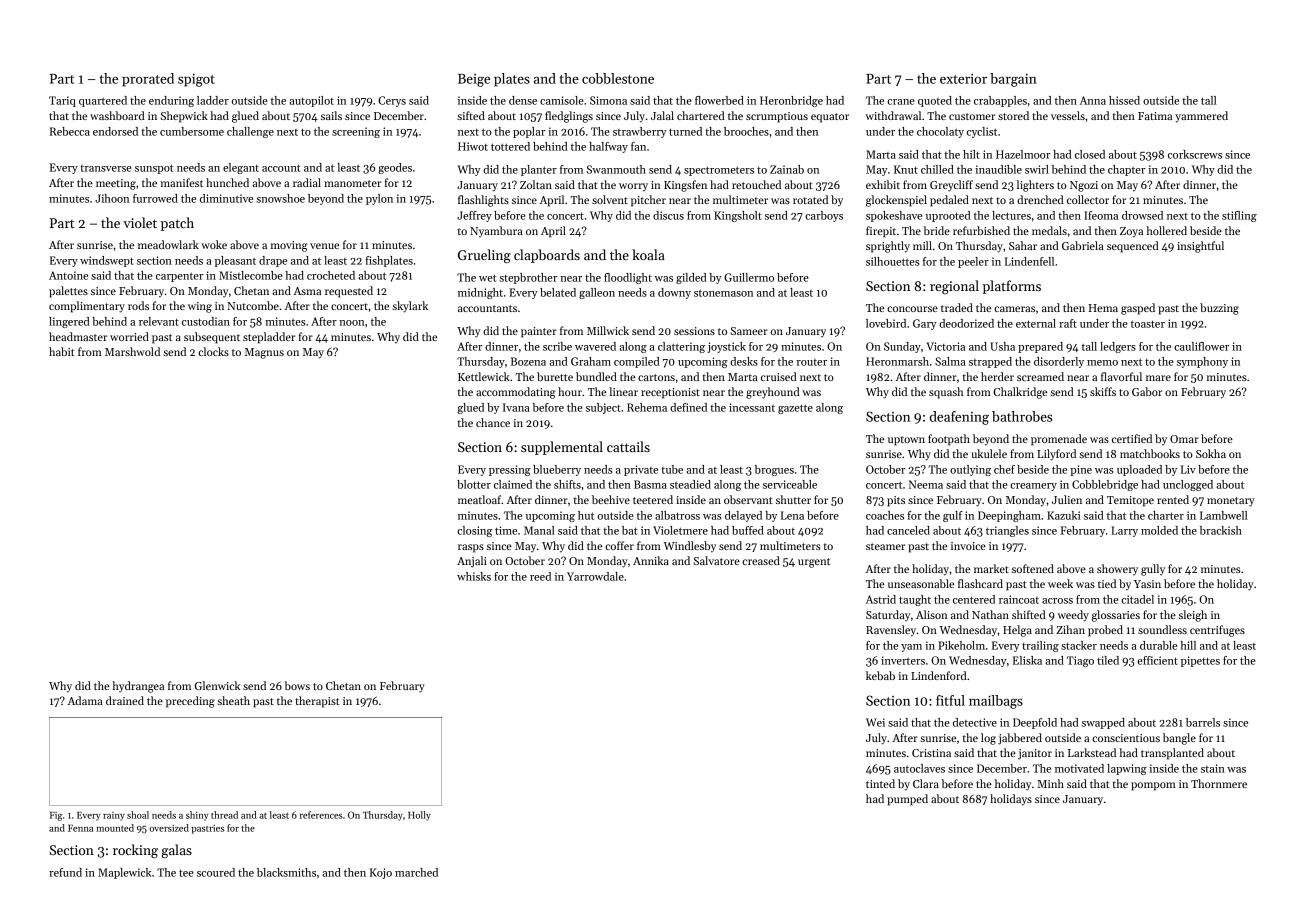  Describe the element at coordinates (381, 873) in the screenshot. I see `Kojo` at that location.
